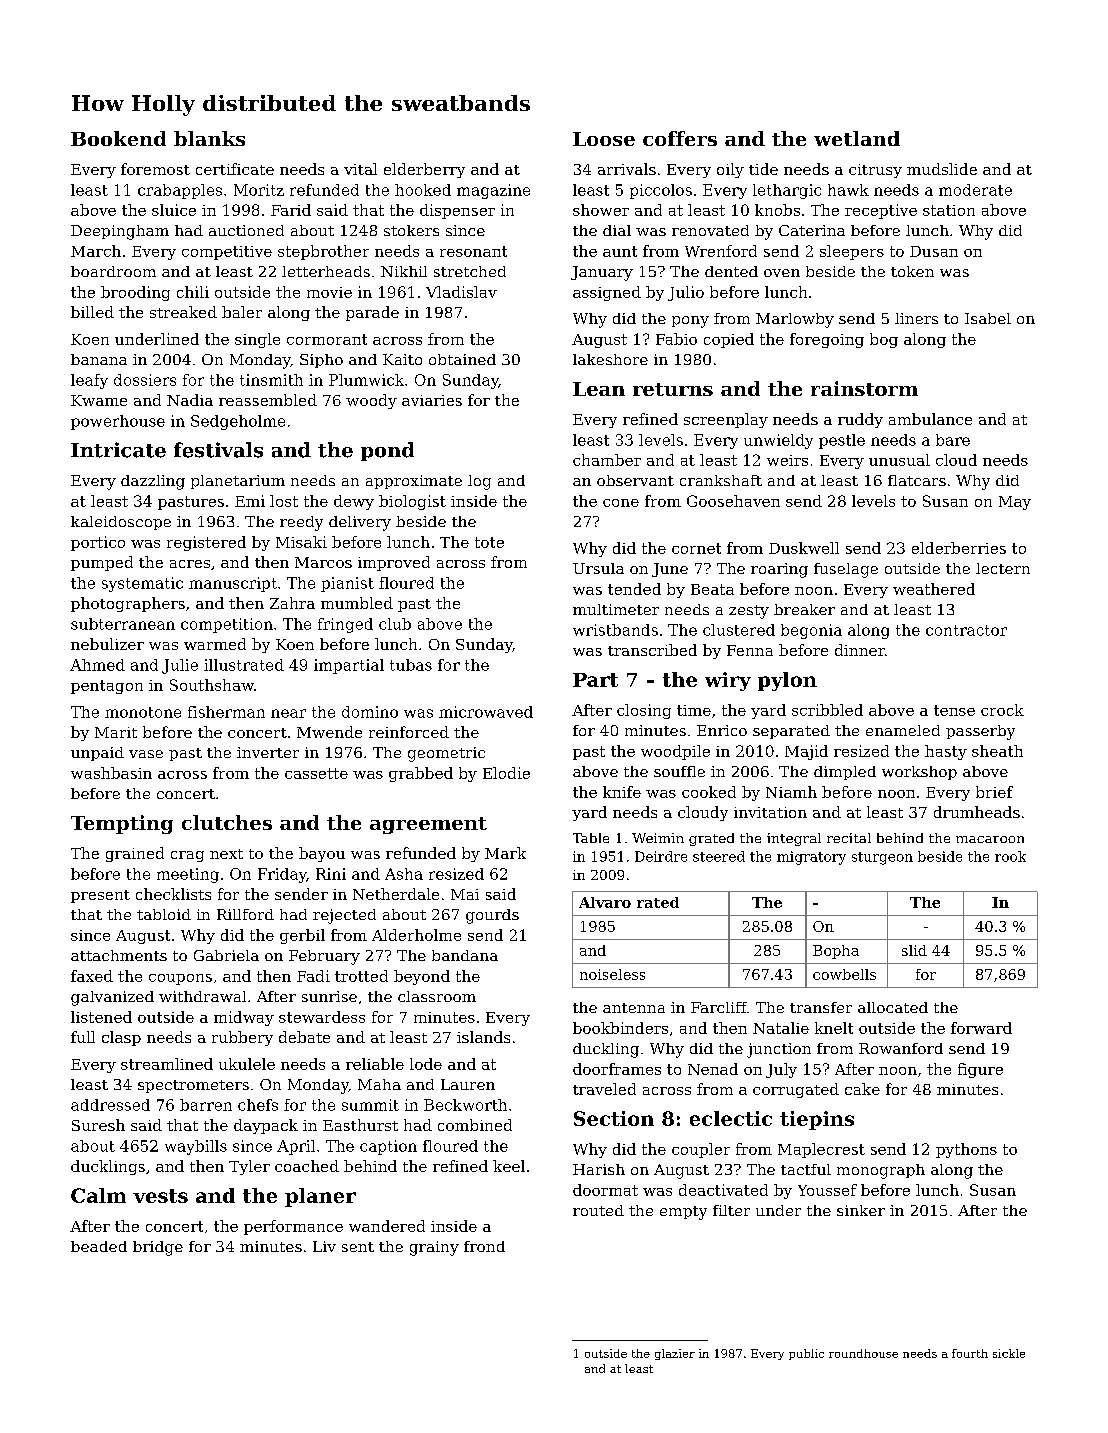  I want to click on figure, so click(980, 1070).
